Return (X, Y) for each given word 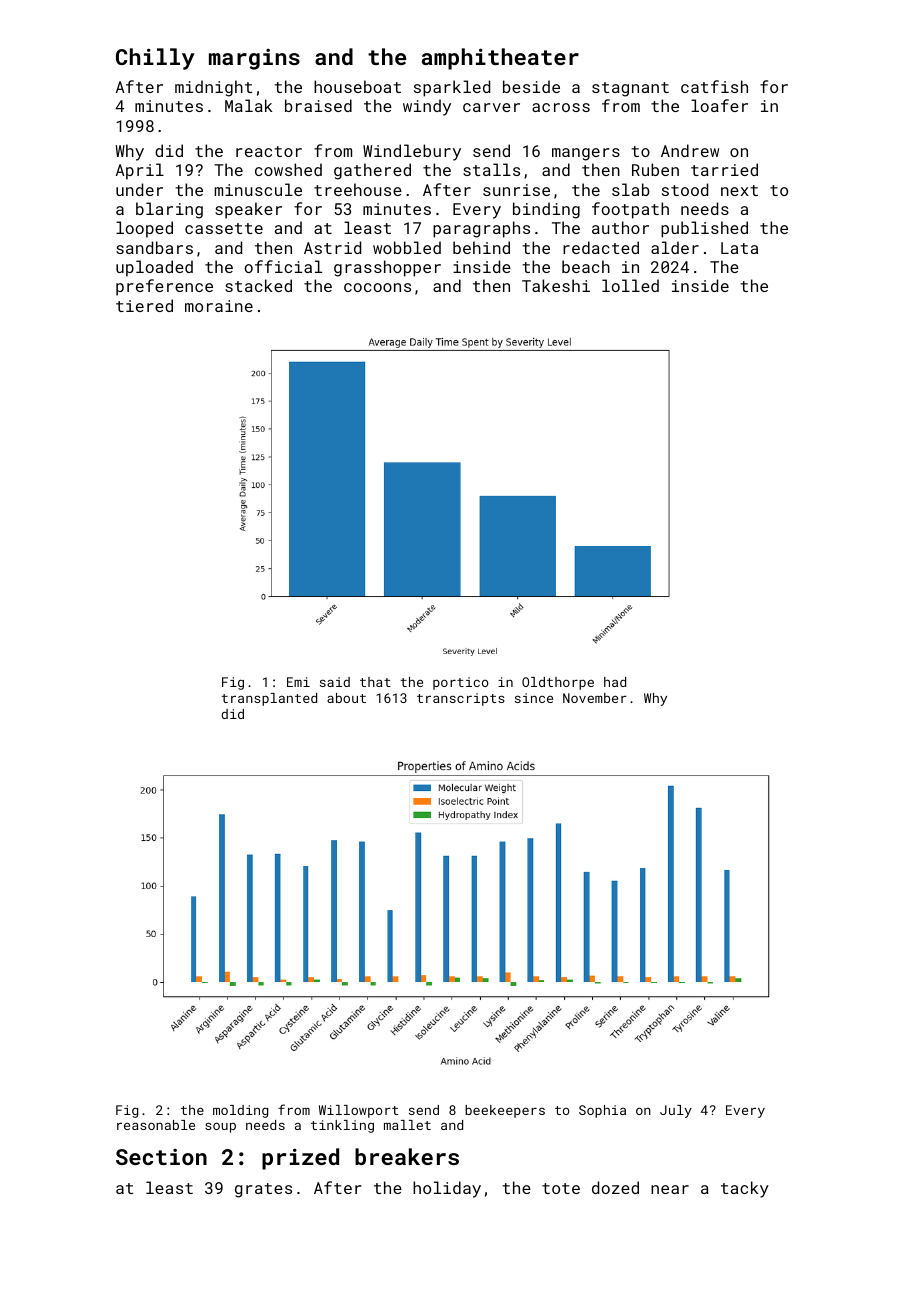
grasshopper (387, 268)
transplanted (269, 699)
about (346, 698)
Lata (739, 248)
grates (263, 1190)
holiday (447, 1189)
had (615, 682)
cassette (224, 228)
